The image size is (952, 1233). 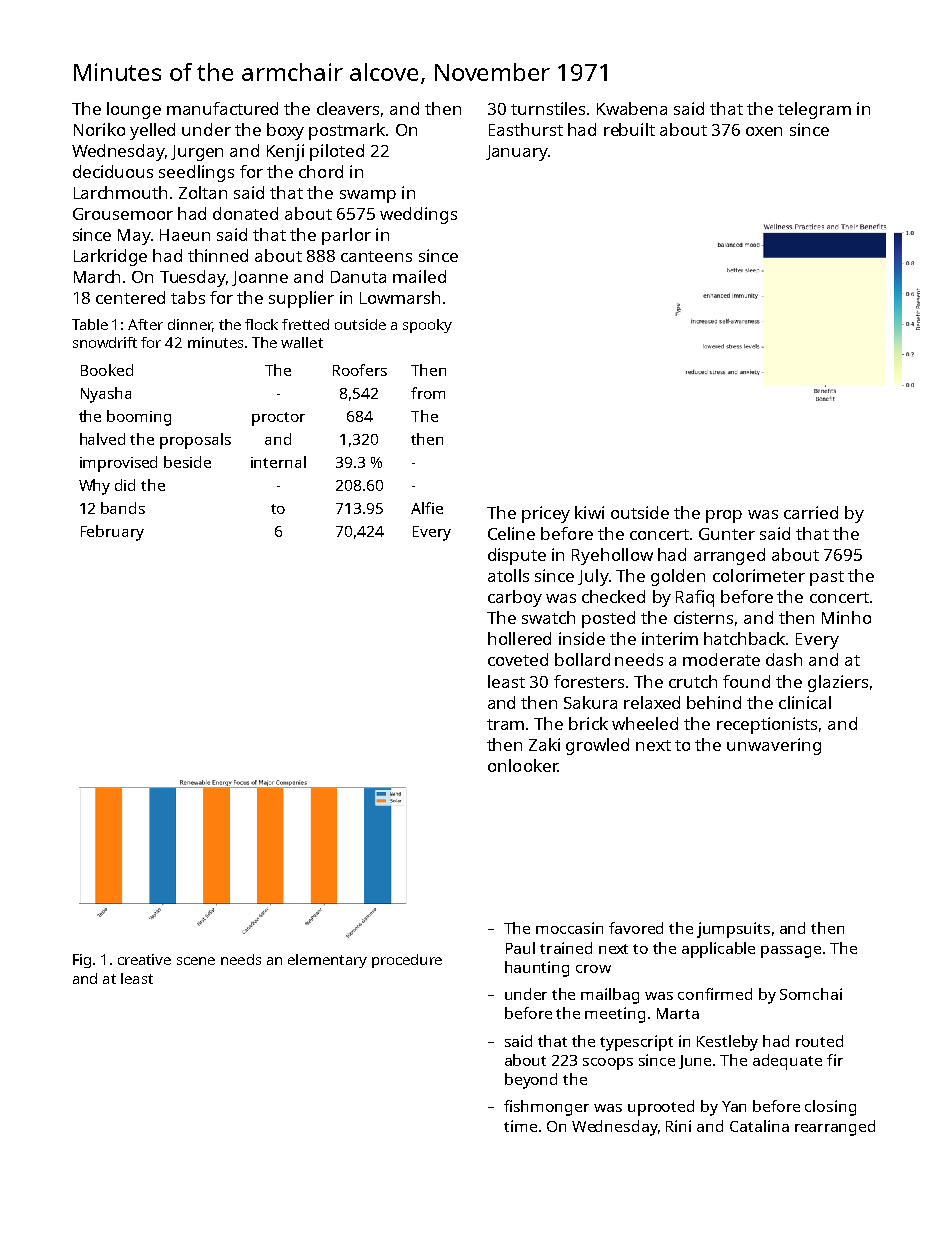 What do you see at coordinates (764, 131) in the screenshot?
I see `oxen` at bounding box center [764, 131].
